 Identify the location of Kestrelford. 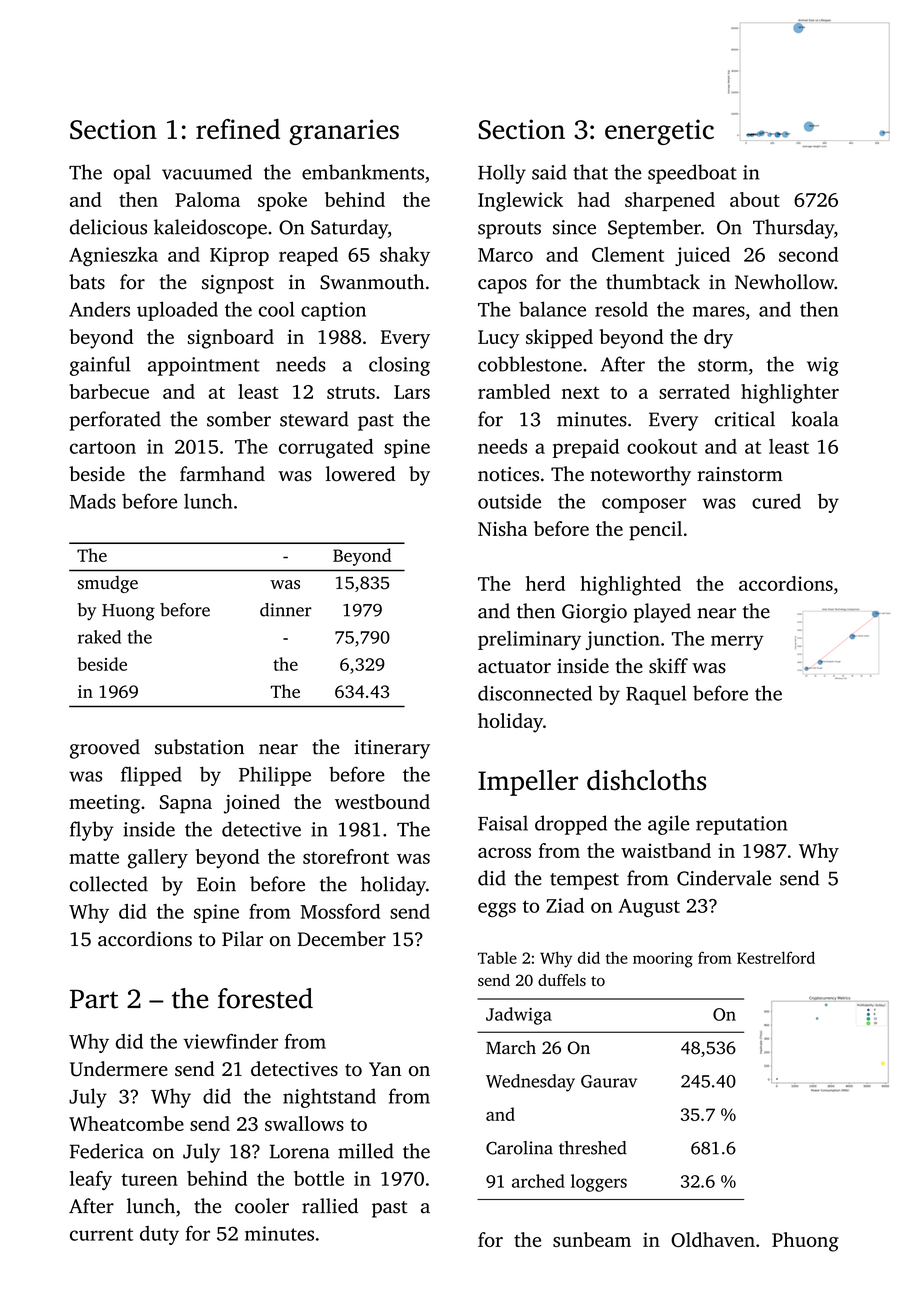
(776, 957).
